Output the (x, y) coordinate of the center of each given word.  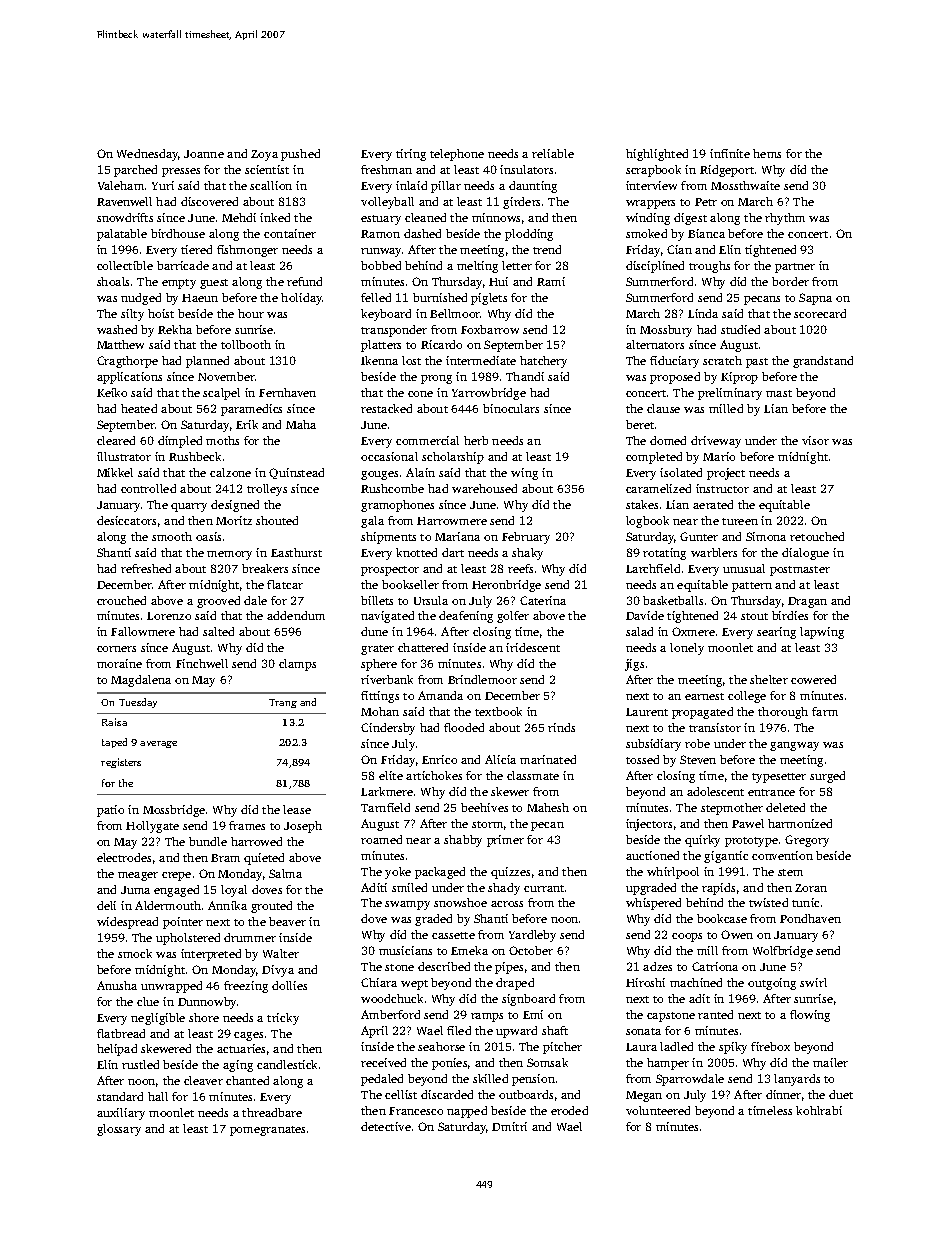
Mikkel (115, 472)
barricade (183, 265)
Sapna (815, 299)
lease (297, 809)
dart (453, 552)
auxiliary (121, 1114)
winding (648, 219)
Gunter (699, 536)
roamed (381, 839)
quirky (702, 841)
